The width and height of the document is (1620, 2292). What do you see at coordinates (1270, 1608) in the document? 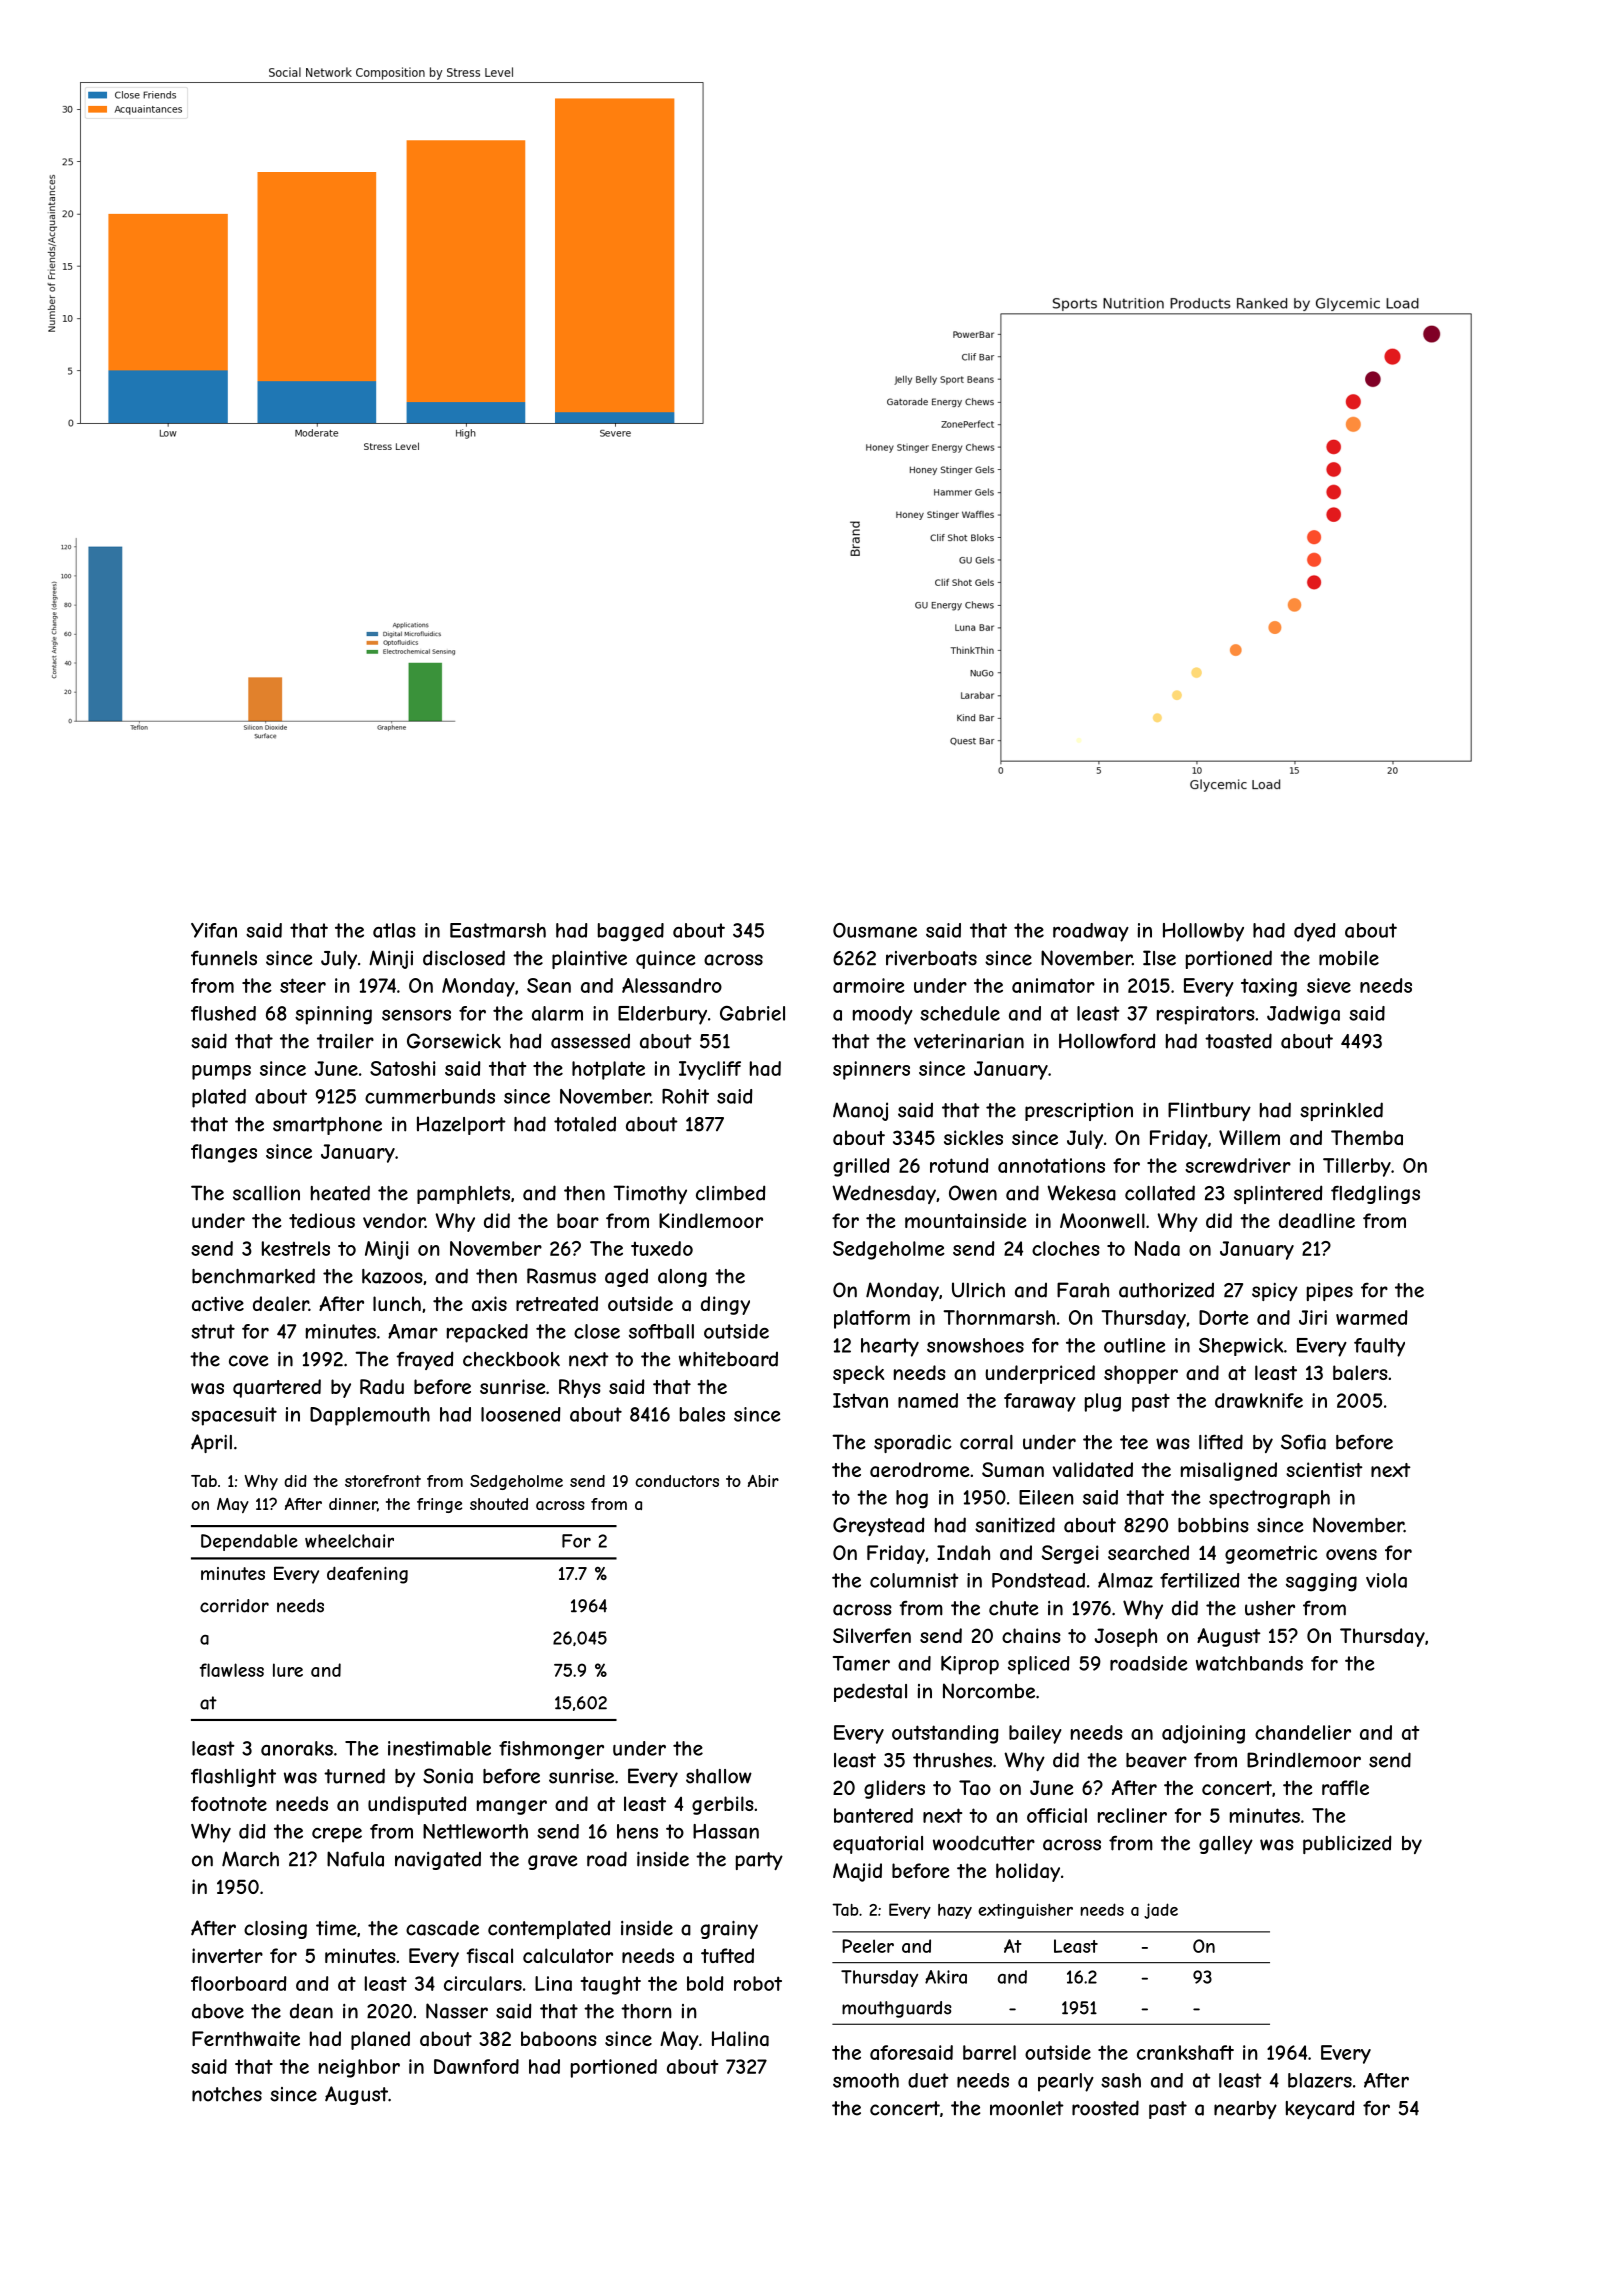
I see `usher` at bounding box center [1270, 1608].
